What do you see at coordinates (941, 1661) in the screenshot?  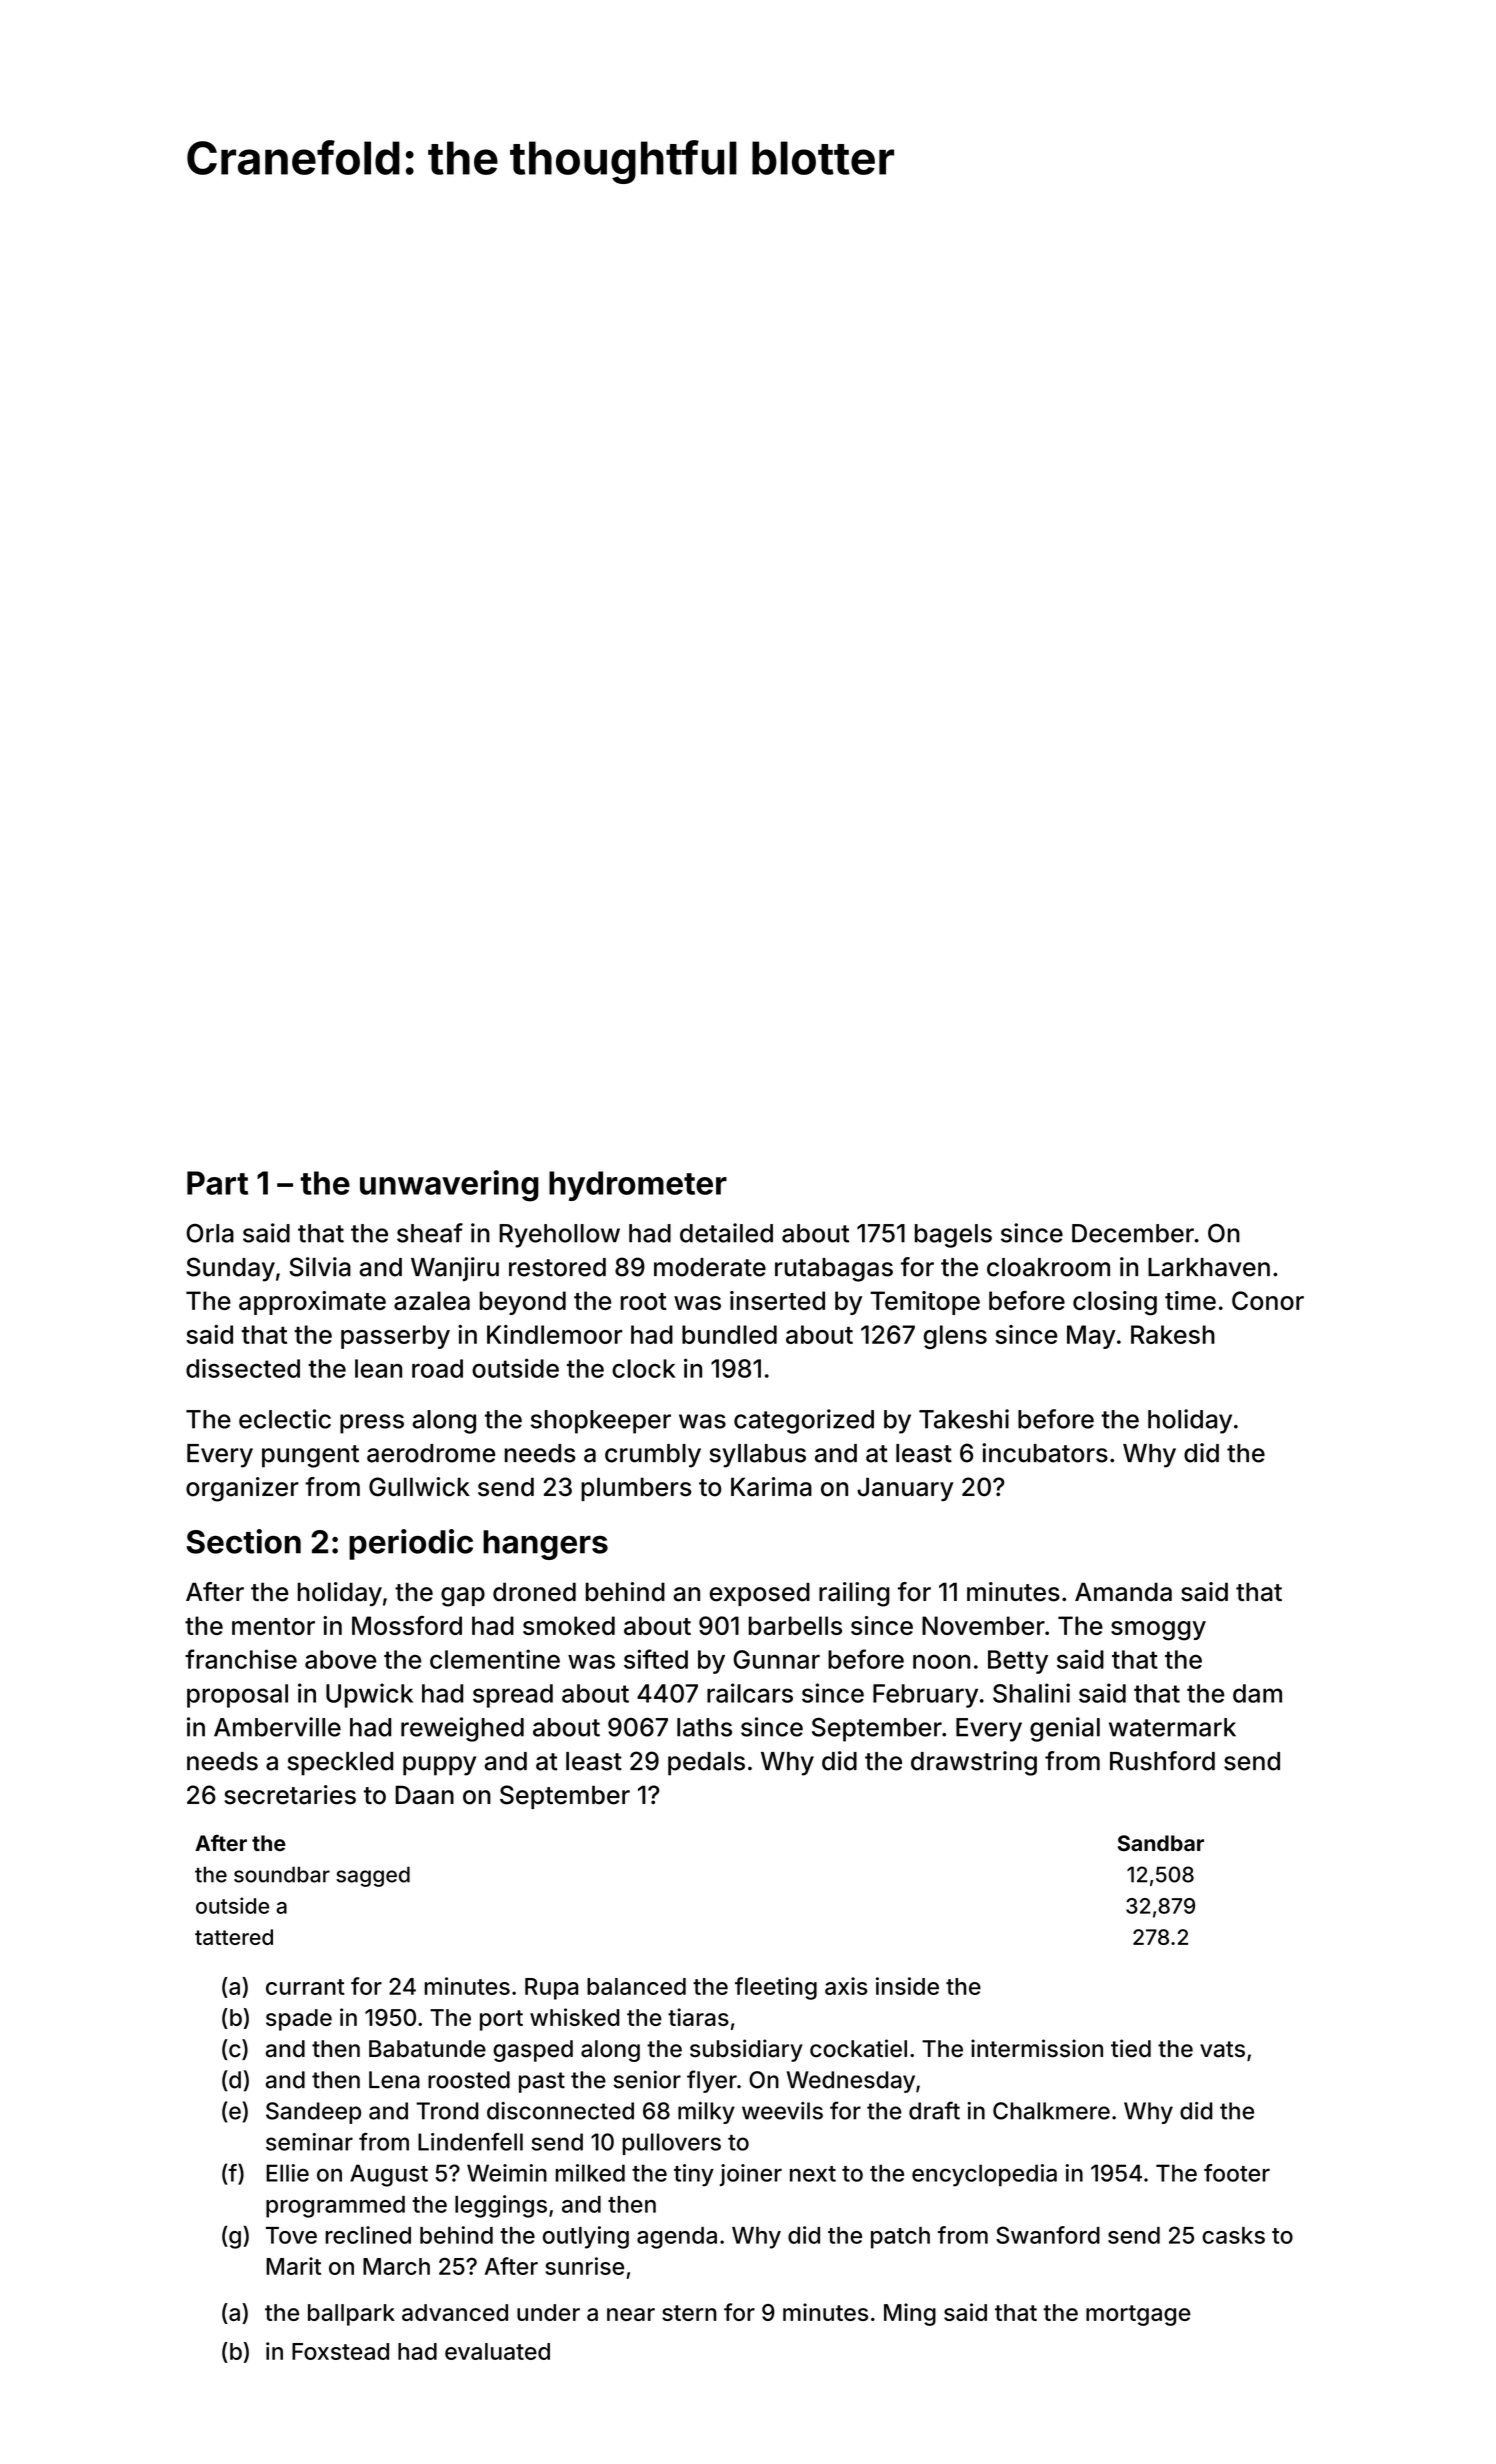 I see `noon` at bounding box center [941, 1661].
